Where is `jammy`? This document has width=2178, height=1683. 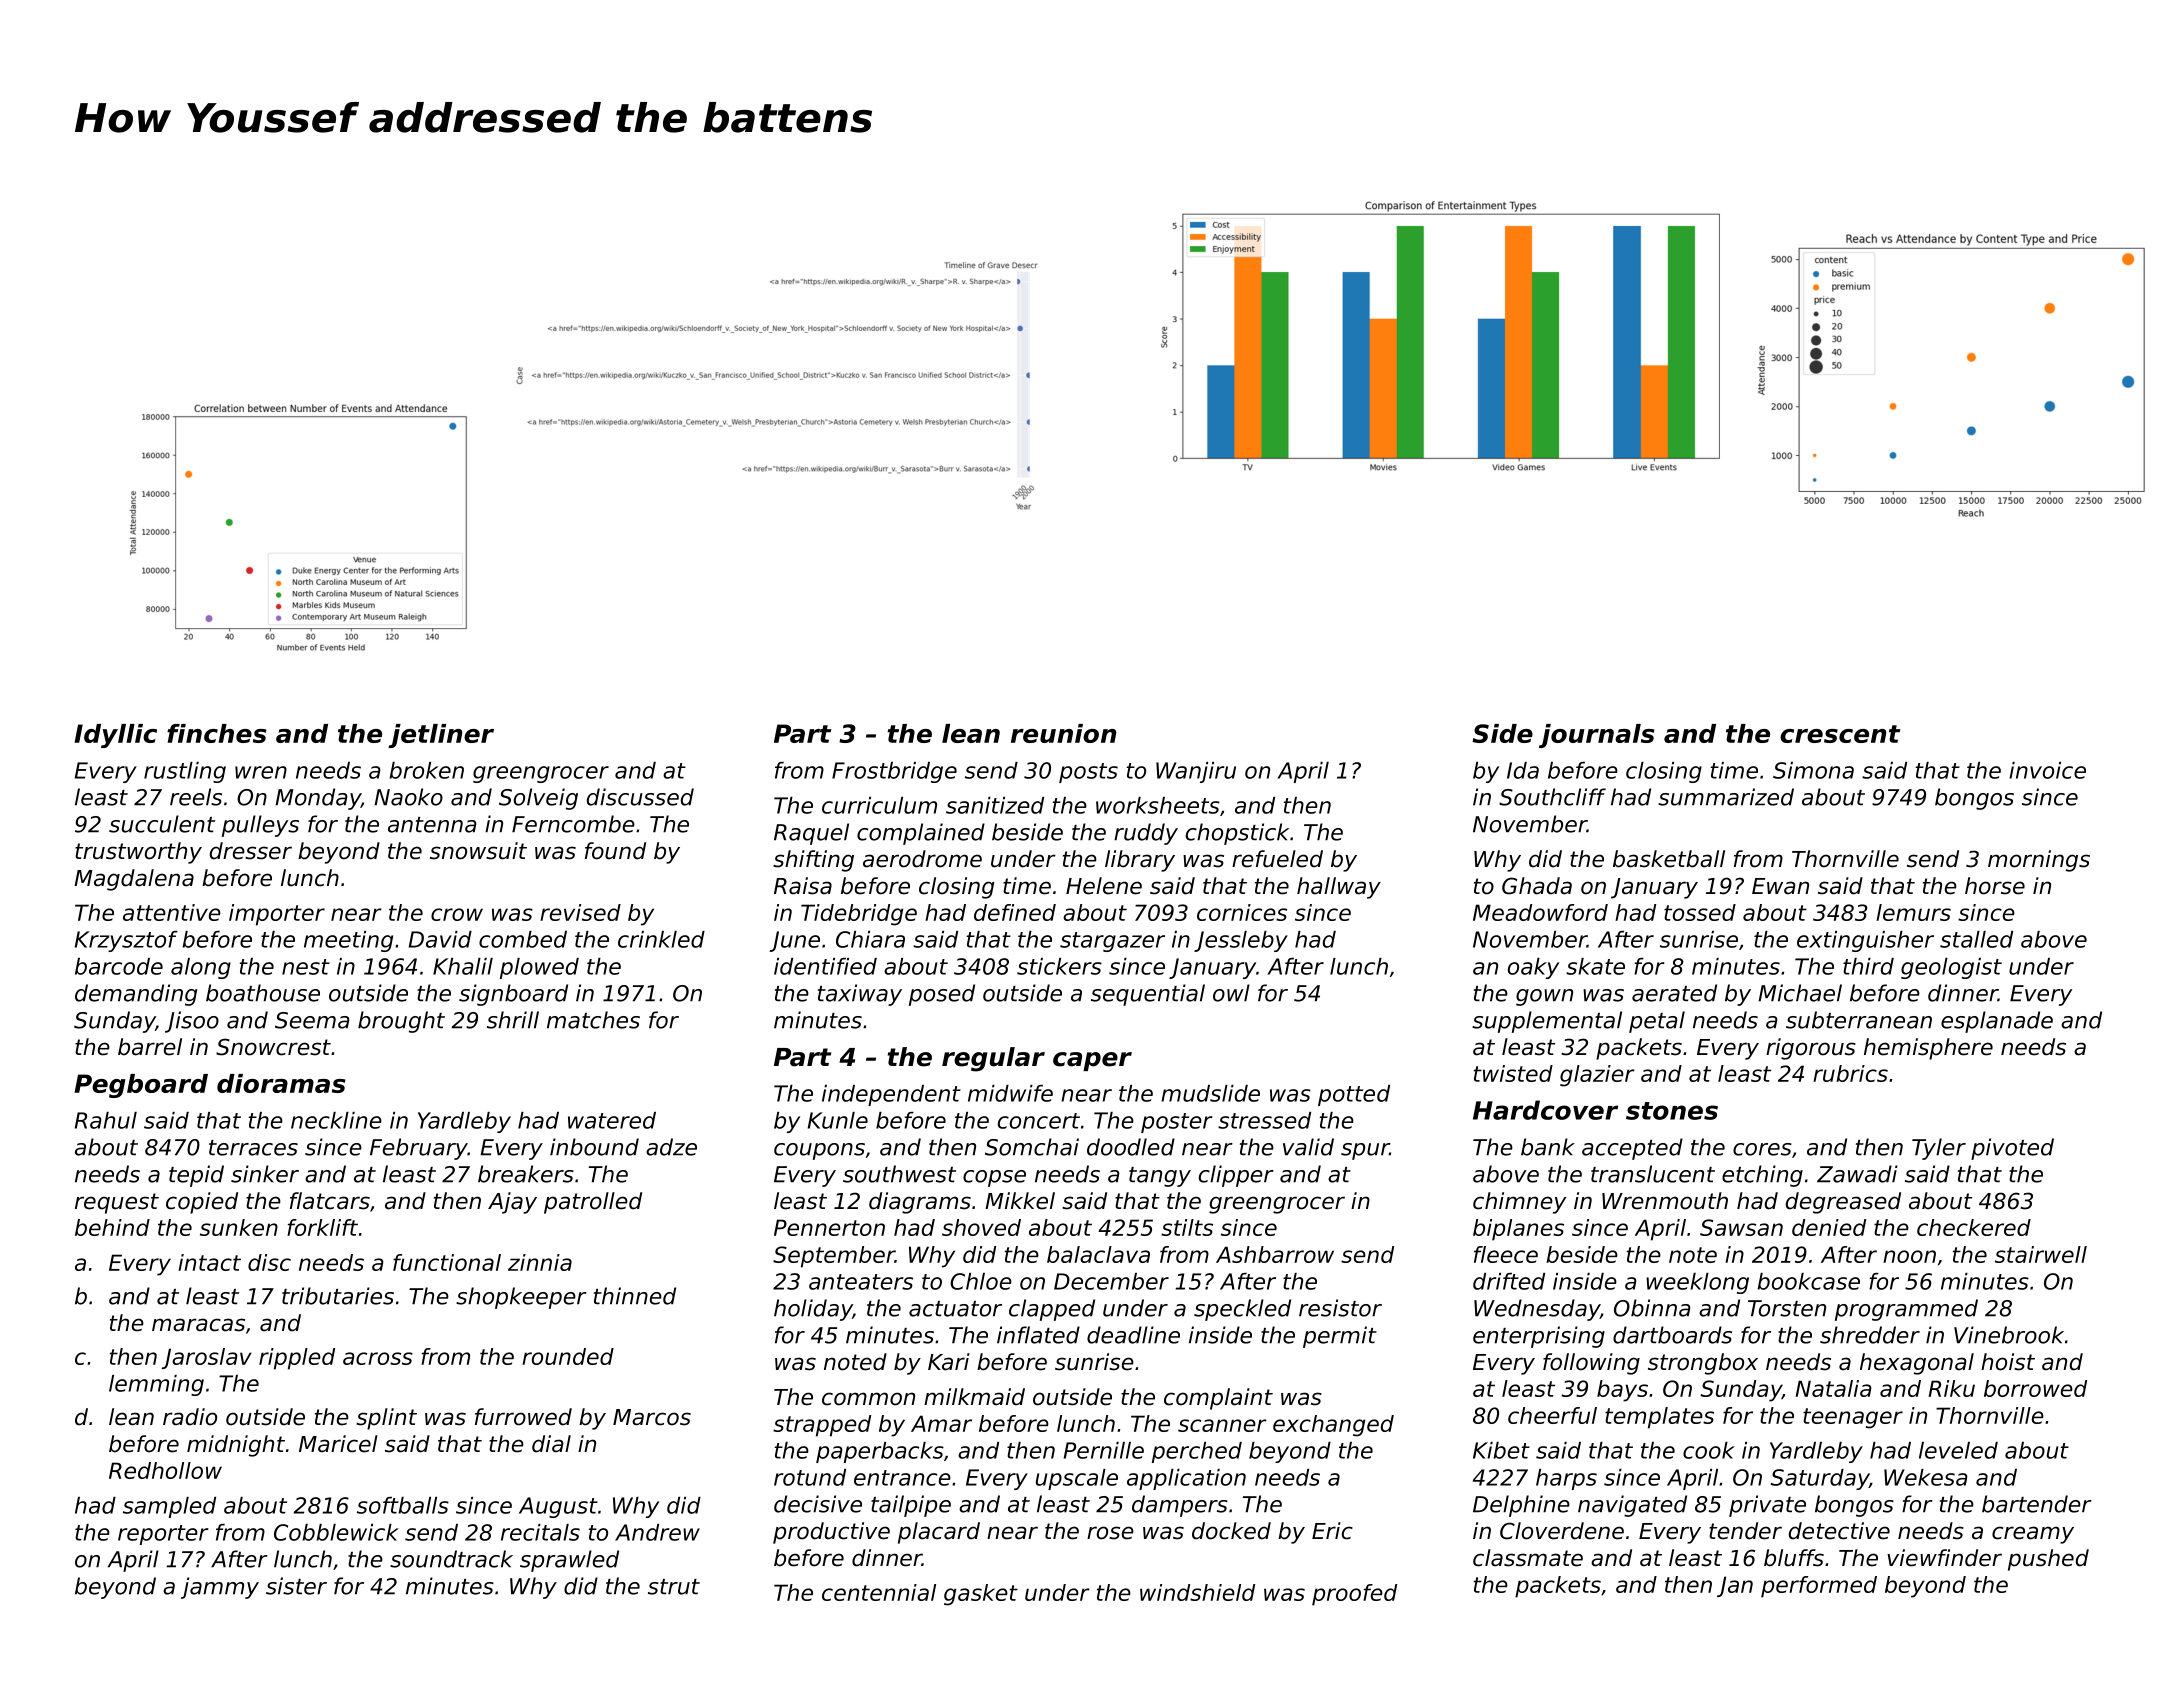
jammy is located at coordinates (220, 1588).
